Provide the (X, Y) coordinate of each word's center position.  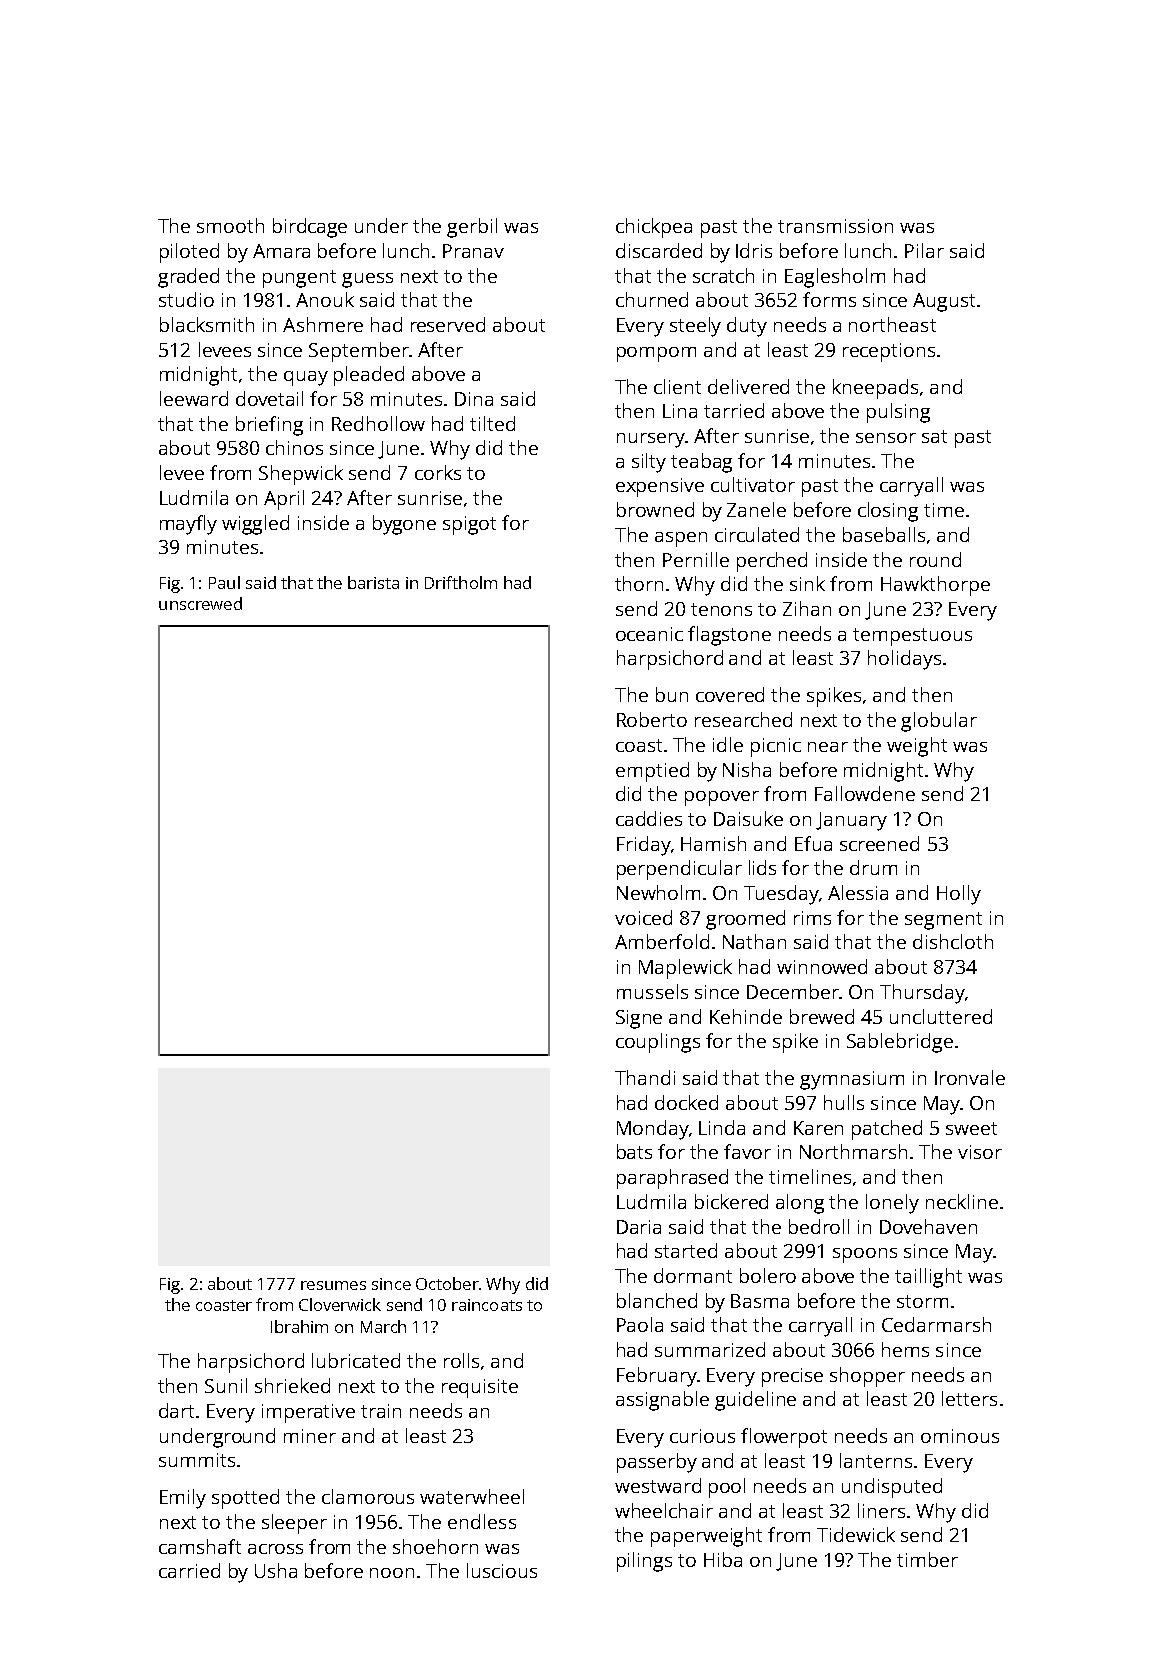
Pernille (696, 559)
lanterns (876, 1460)
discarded (659, 250)
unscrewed (200, 603)
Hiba (723, 1559)
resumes (333, 1285)
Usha (276, 1570)
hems (905, 1349)
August (944, 302)
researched (743, 719)
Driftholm (461, 582)
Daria (639, 1227)
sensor (886, 438)
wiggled (255, 525)
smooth (230, 225)
